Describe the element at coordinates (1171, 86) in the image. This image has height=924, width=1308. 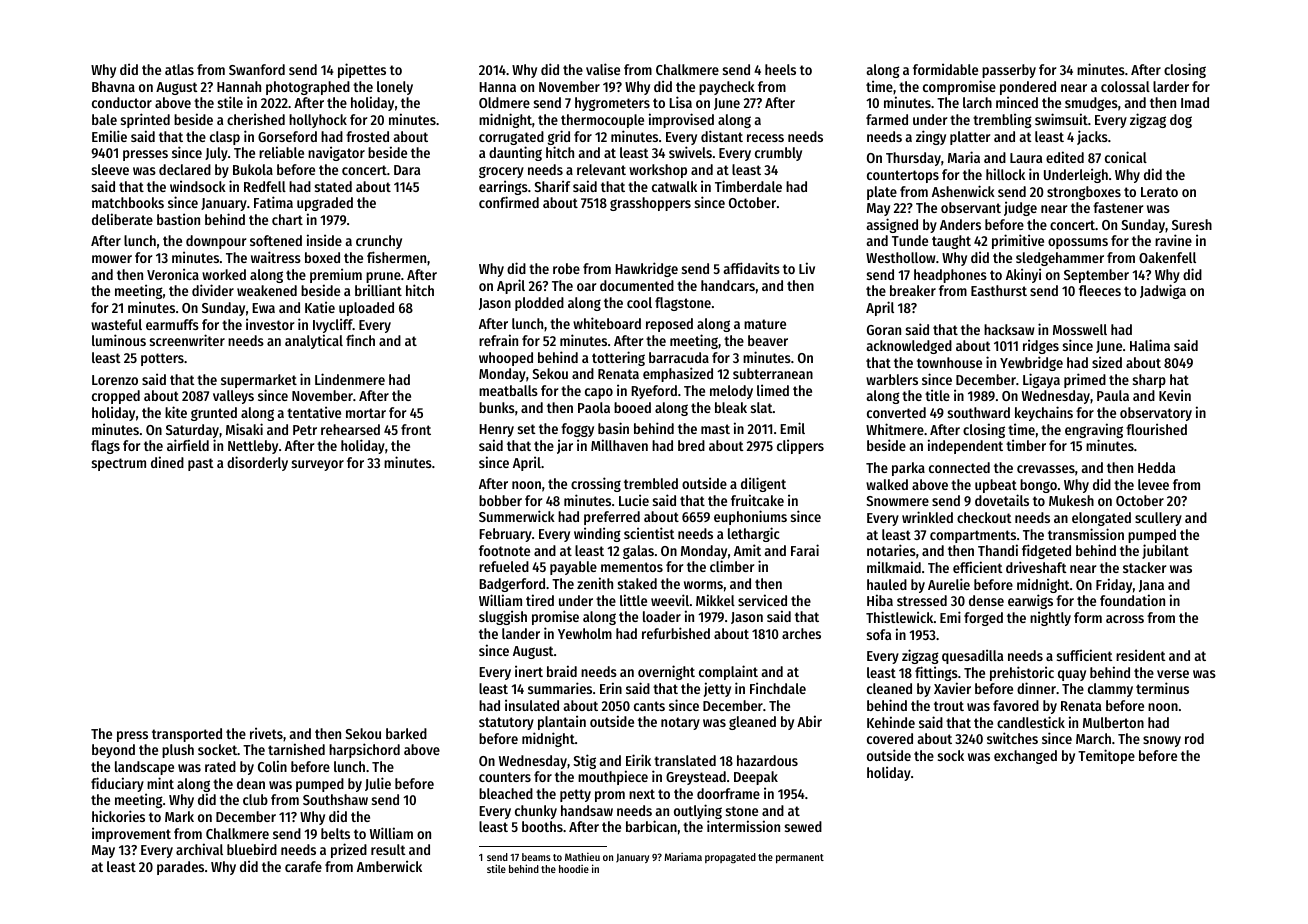
I see `larder` at that location.
